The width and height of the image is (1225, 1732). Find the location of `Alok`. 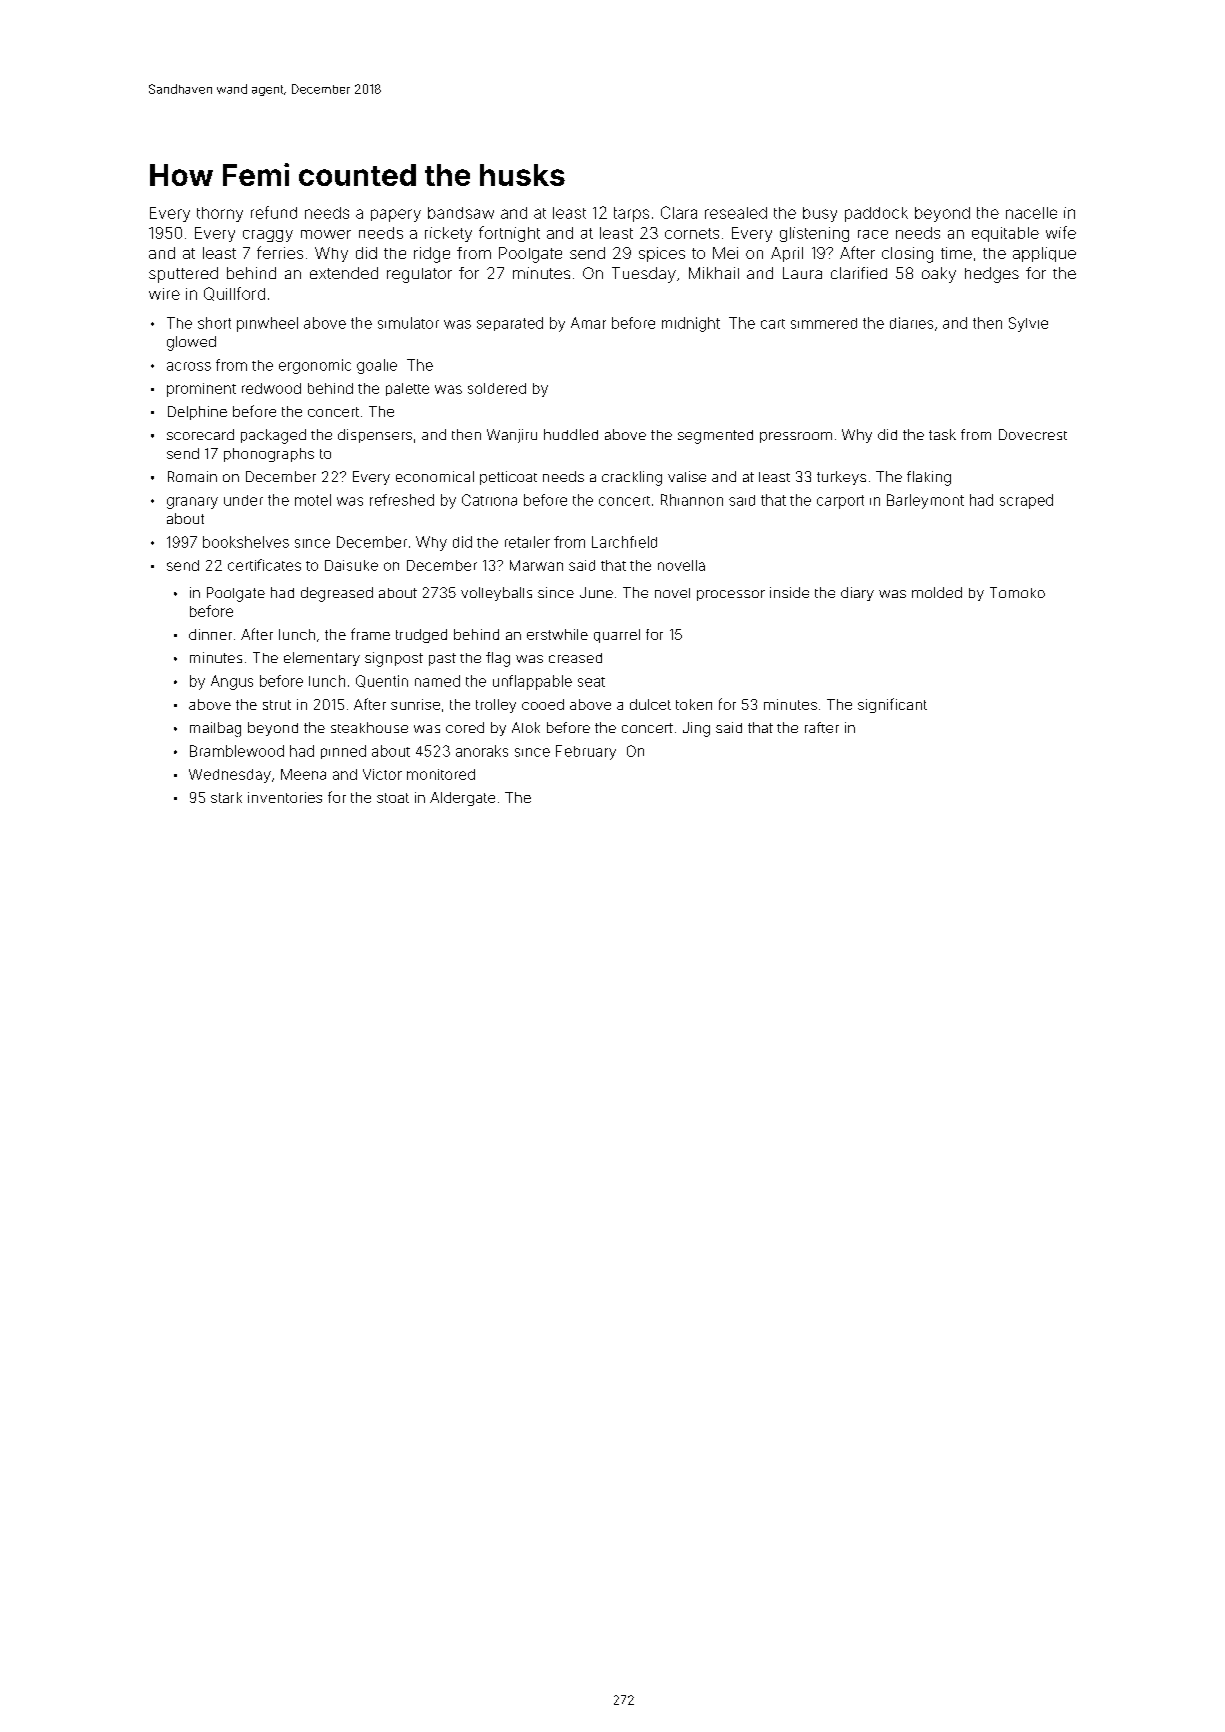

Alok is located at coordinates (526, 727).
